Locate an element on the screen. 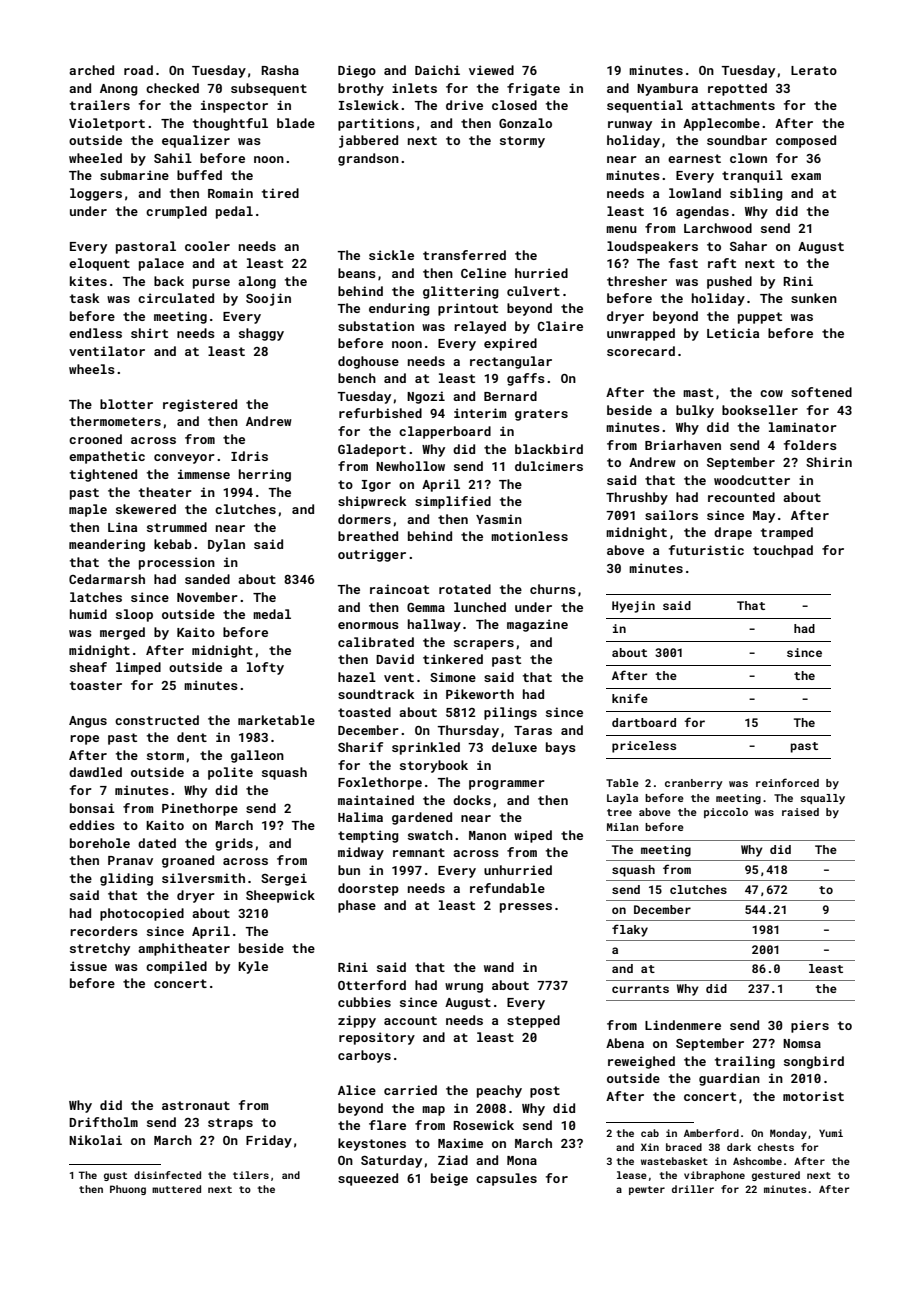 The width and height of the screenshot is (924, 1308). shaggy is located at coordinates (261, 334).
